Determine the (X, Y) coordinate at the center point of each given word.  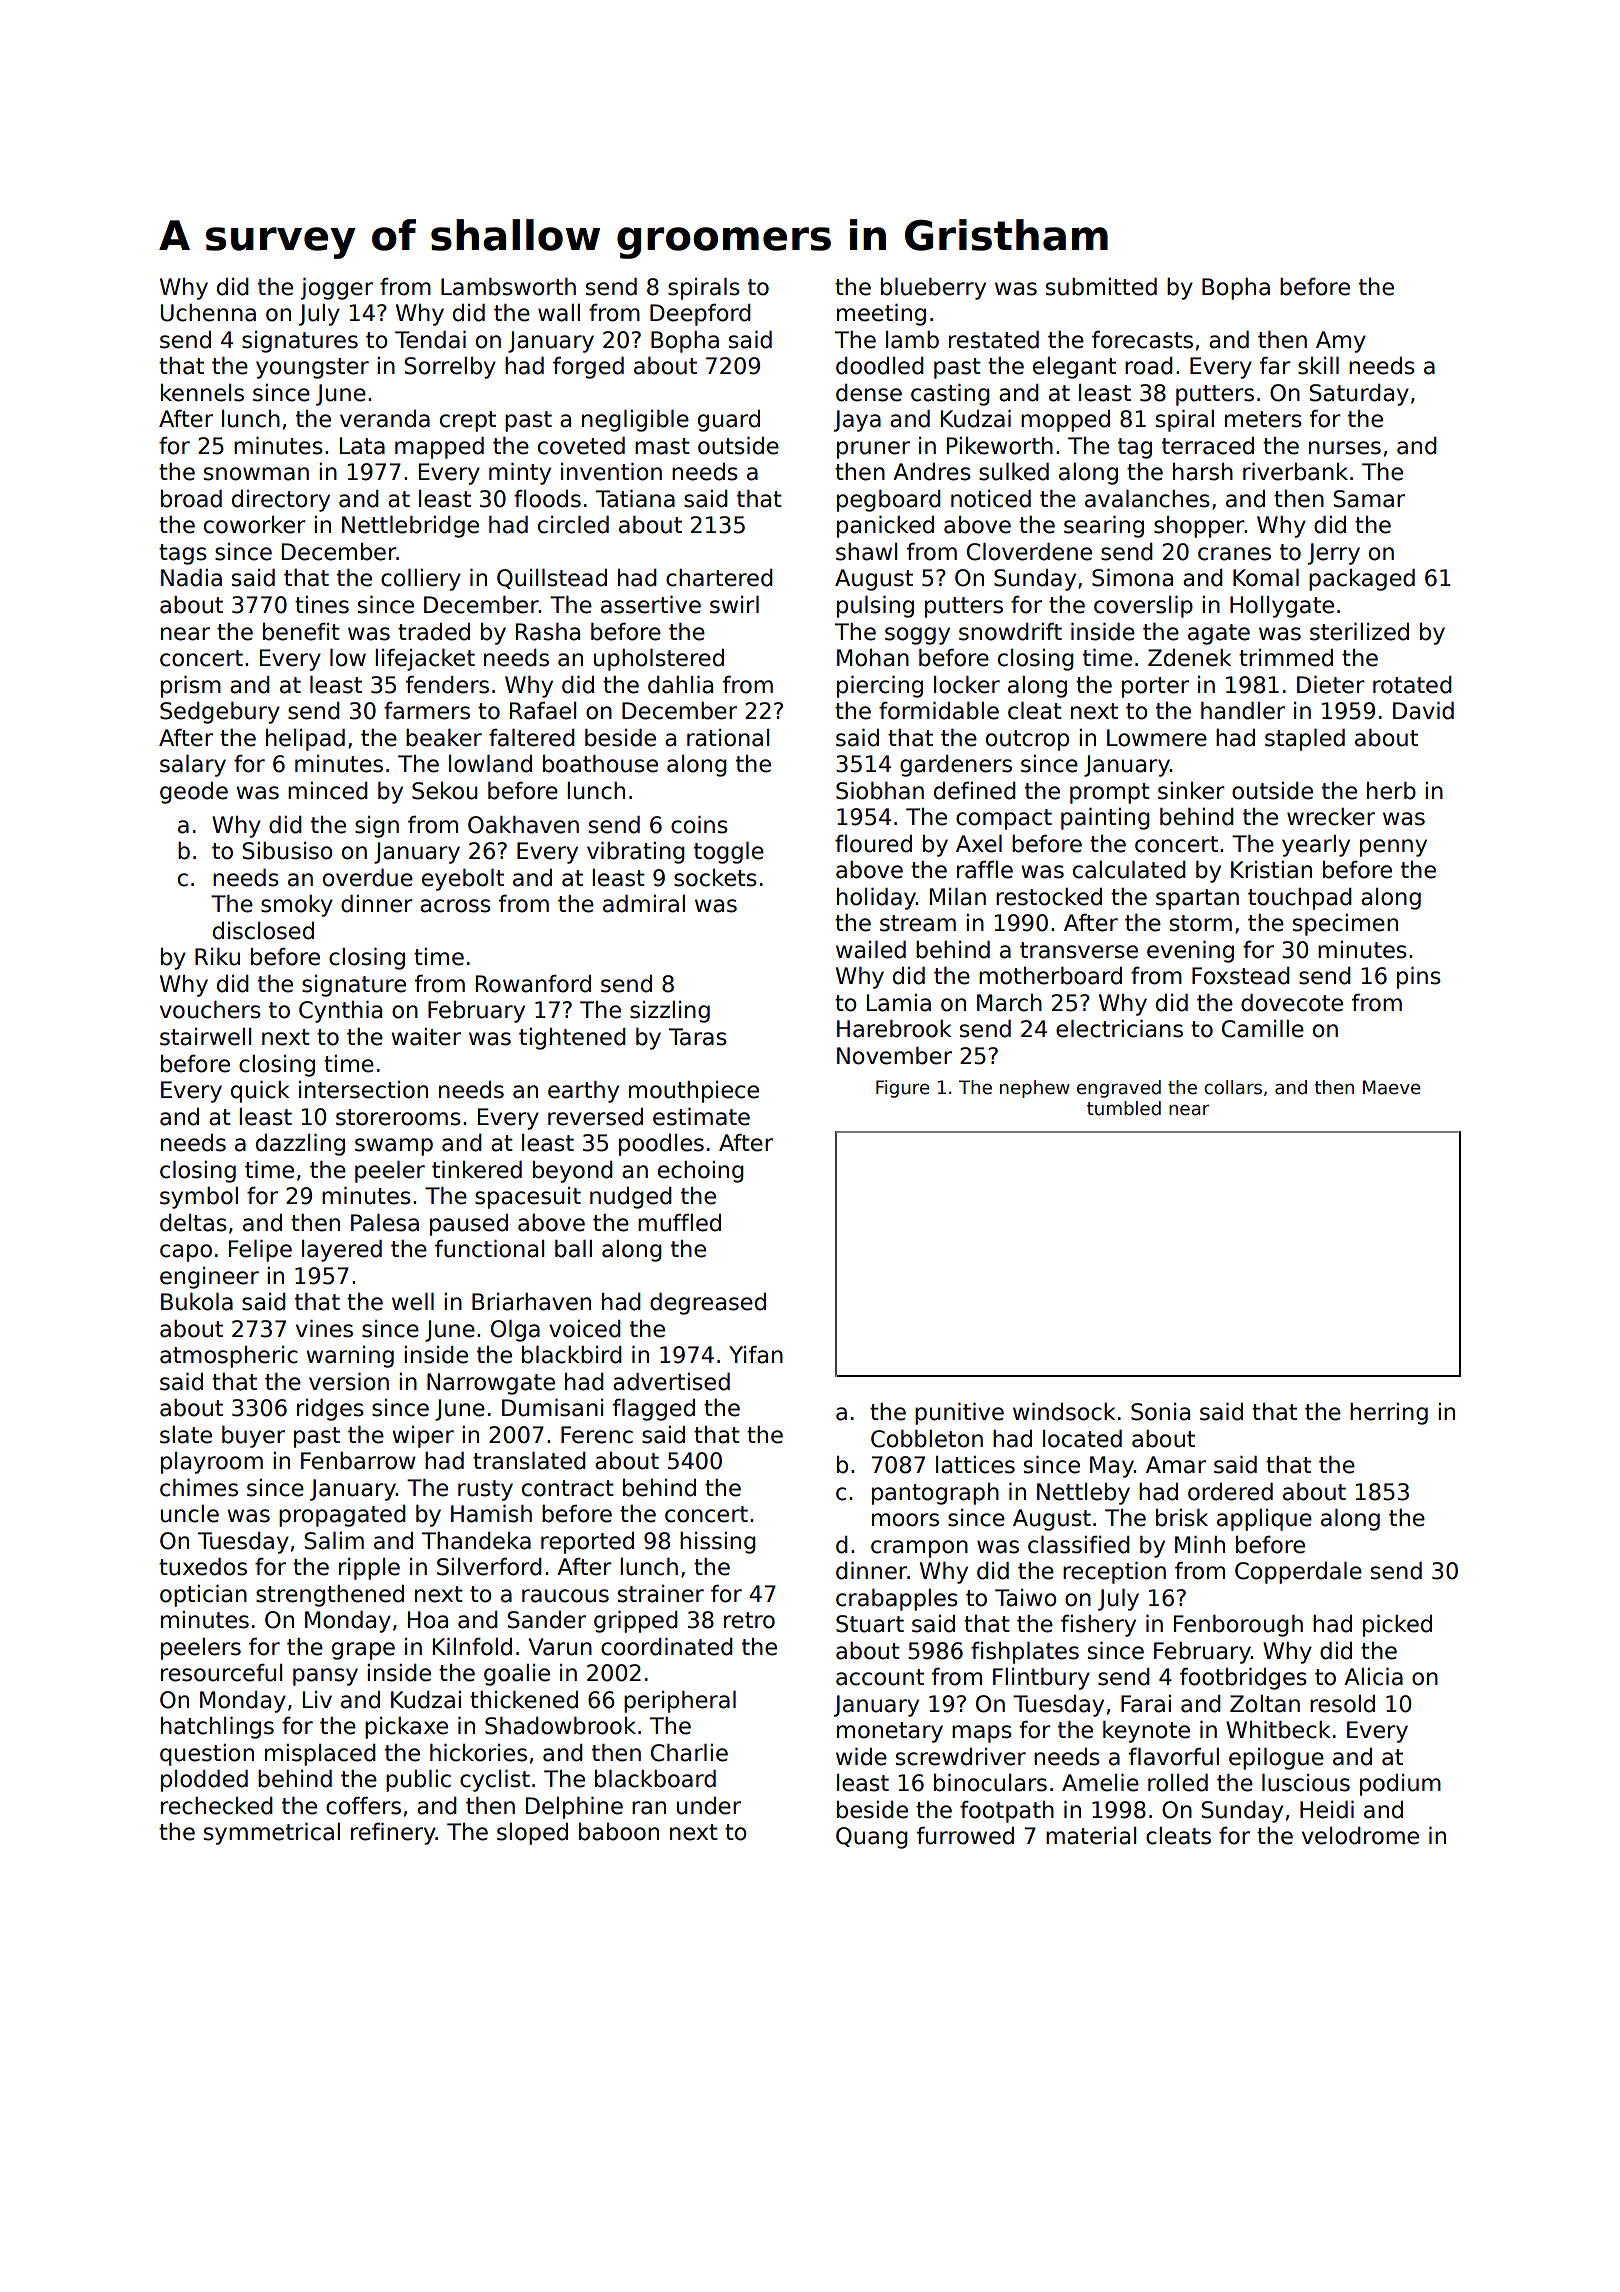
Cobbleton (927, 1439)
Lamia (899, 1003)
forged (588, 368)
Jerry (1334, 554)
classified (1079, 1545)
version (349, 1382)
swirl (734, 605)
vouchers (210, 1010)
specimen (1345, 925)
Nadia (191, 578)
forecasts (1142, 340)
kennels (202, 393)
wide (861, 1757)
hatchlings (217, 1728)
